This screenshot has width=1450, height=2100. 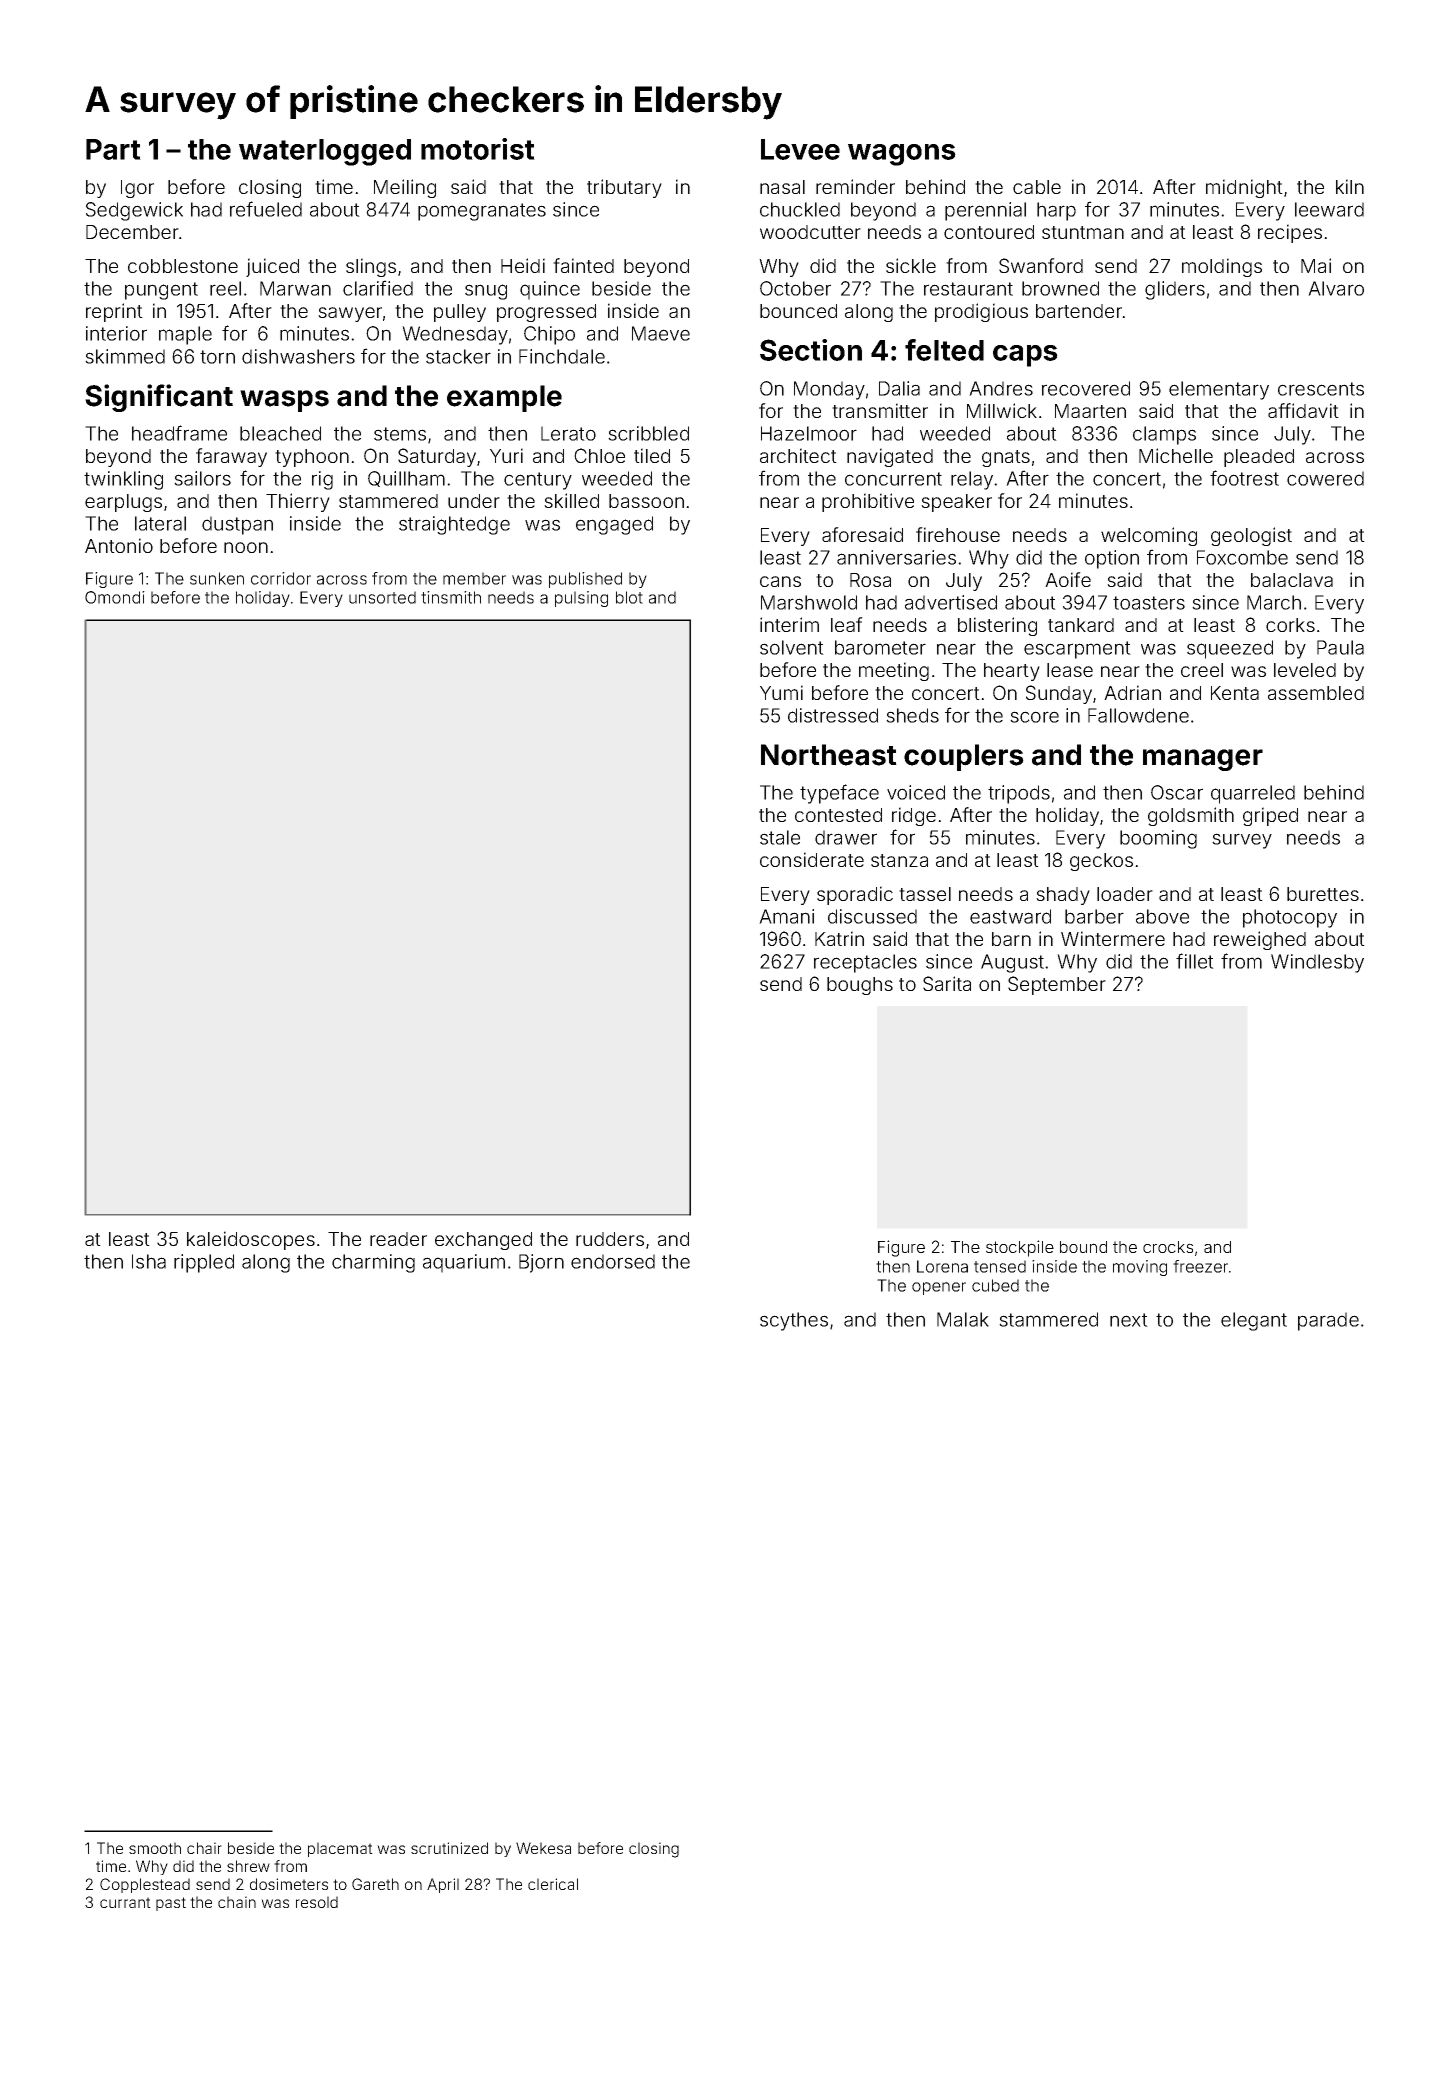 I want to click on crocks, so click(x=1168, y=1247).
